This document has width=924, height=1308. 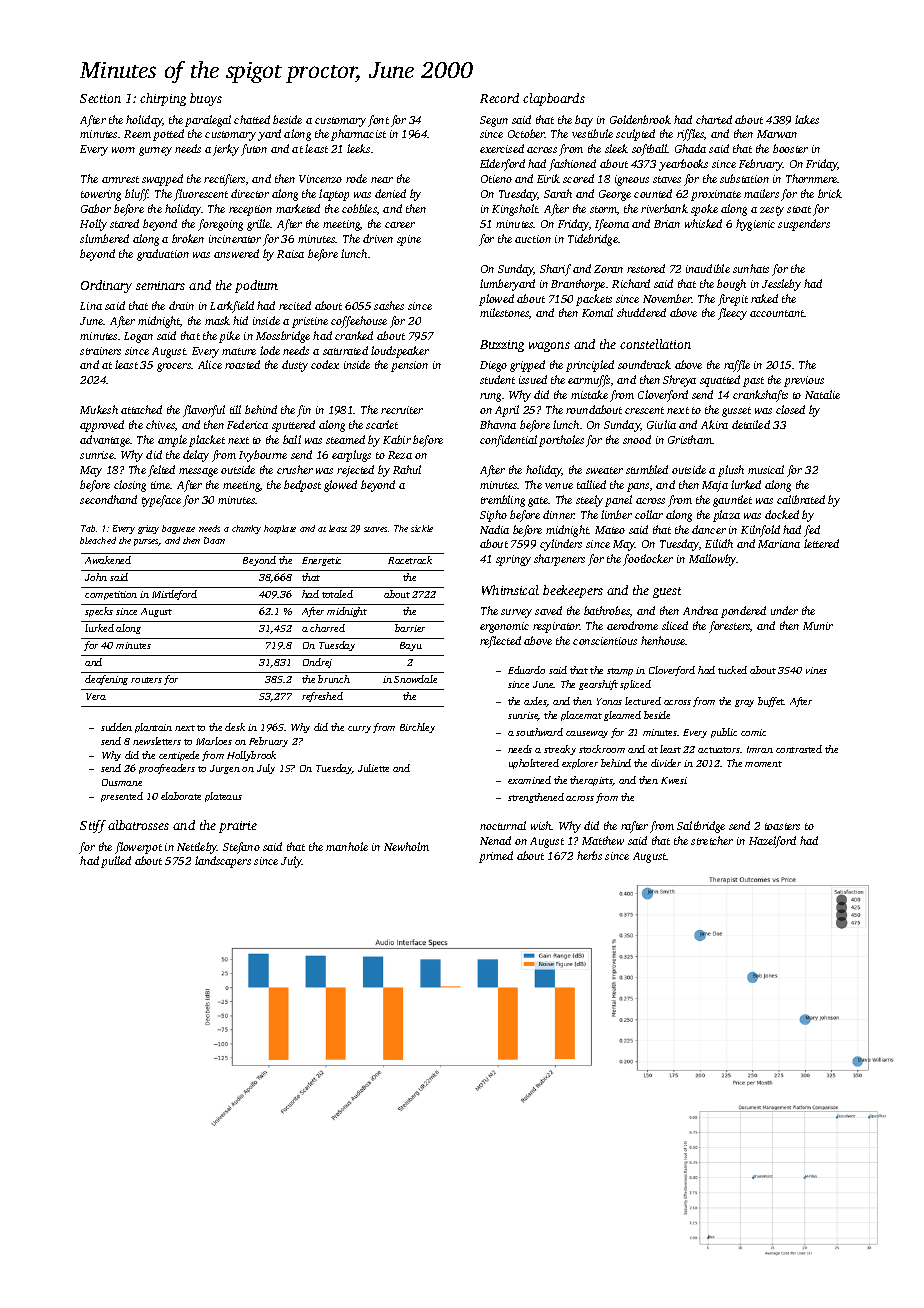 What do you see at coordinates (389, 305) in the document?
I see `sashes` at bounding box center [389, 305].
